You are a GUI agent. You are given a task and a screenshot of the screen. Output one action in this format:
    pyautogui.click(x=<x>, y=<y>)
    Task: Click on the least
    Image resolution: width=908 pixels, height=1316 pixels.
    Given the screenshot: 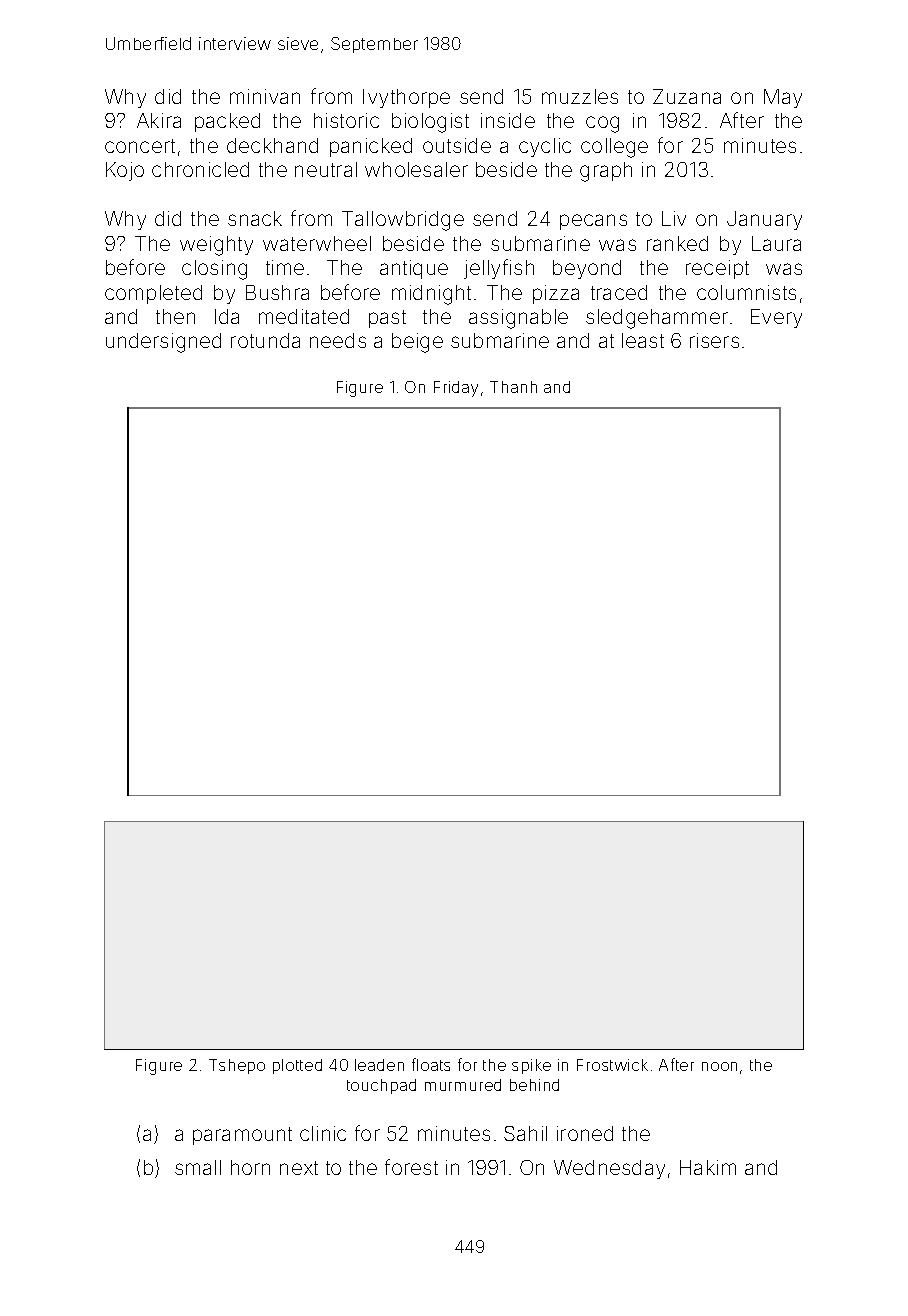 What is the action you would take?
    pyautogui.click(x=643, y=340)
